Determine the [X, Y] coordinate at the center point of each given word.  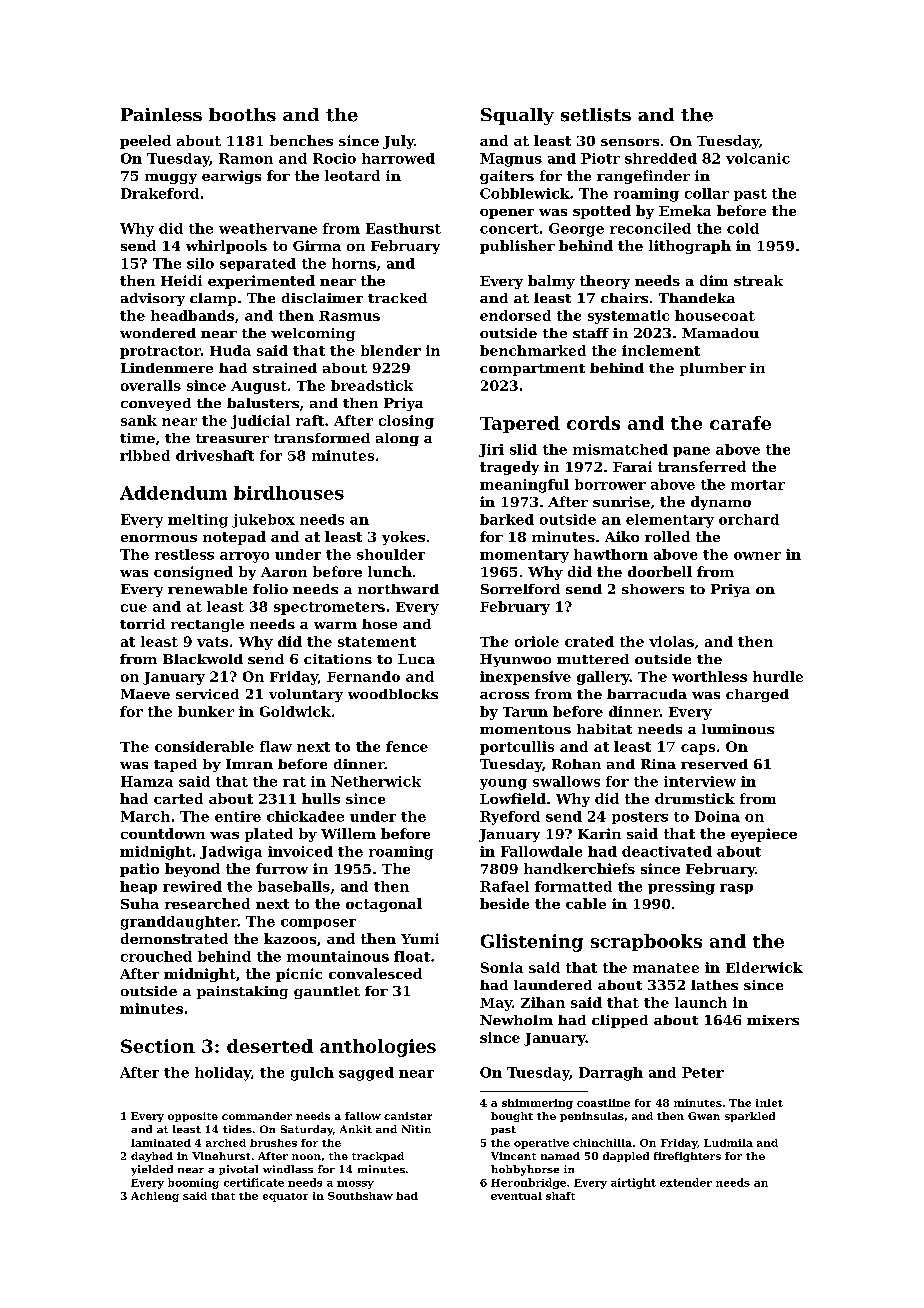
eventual [516, 1196]
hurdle [778, 676]
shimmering [537, 1104]
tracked [397, 298]
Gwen [704, 1116]
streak [758, 280]
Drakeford [160, 193]
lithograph [690, 247]
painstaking [242, 992]
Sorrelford [520, 589]
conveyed [156, 404]
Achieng [155, 1197]
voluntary [306, 695]
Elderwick [764, 967]
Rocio [334, 158]
